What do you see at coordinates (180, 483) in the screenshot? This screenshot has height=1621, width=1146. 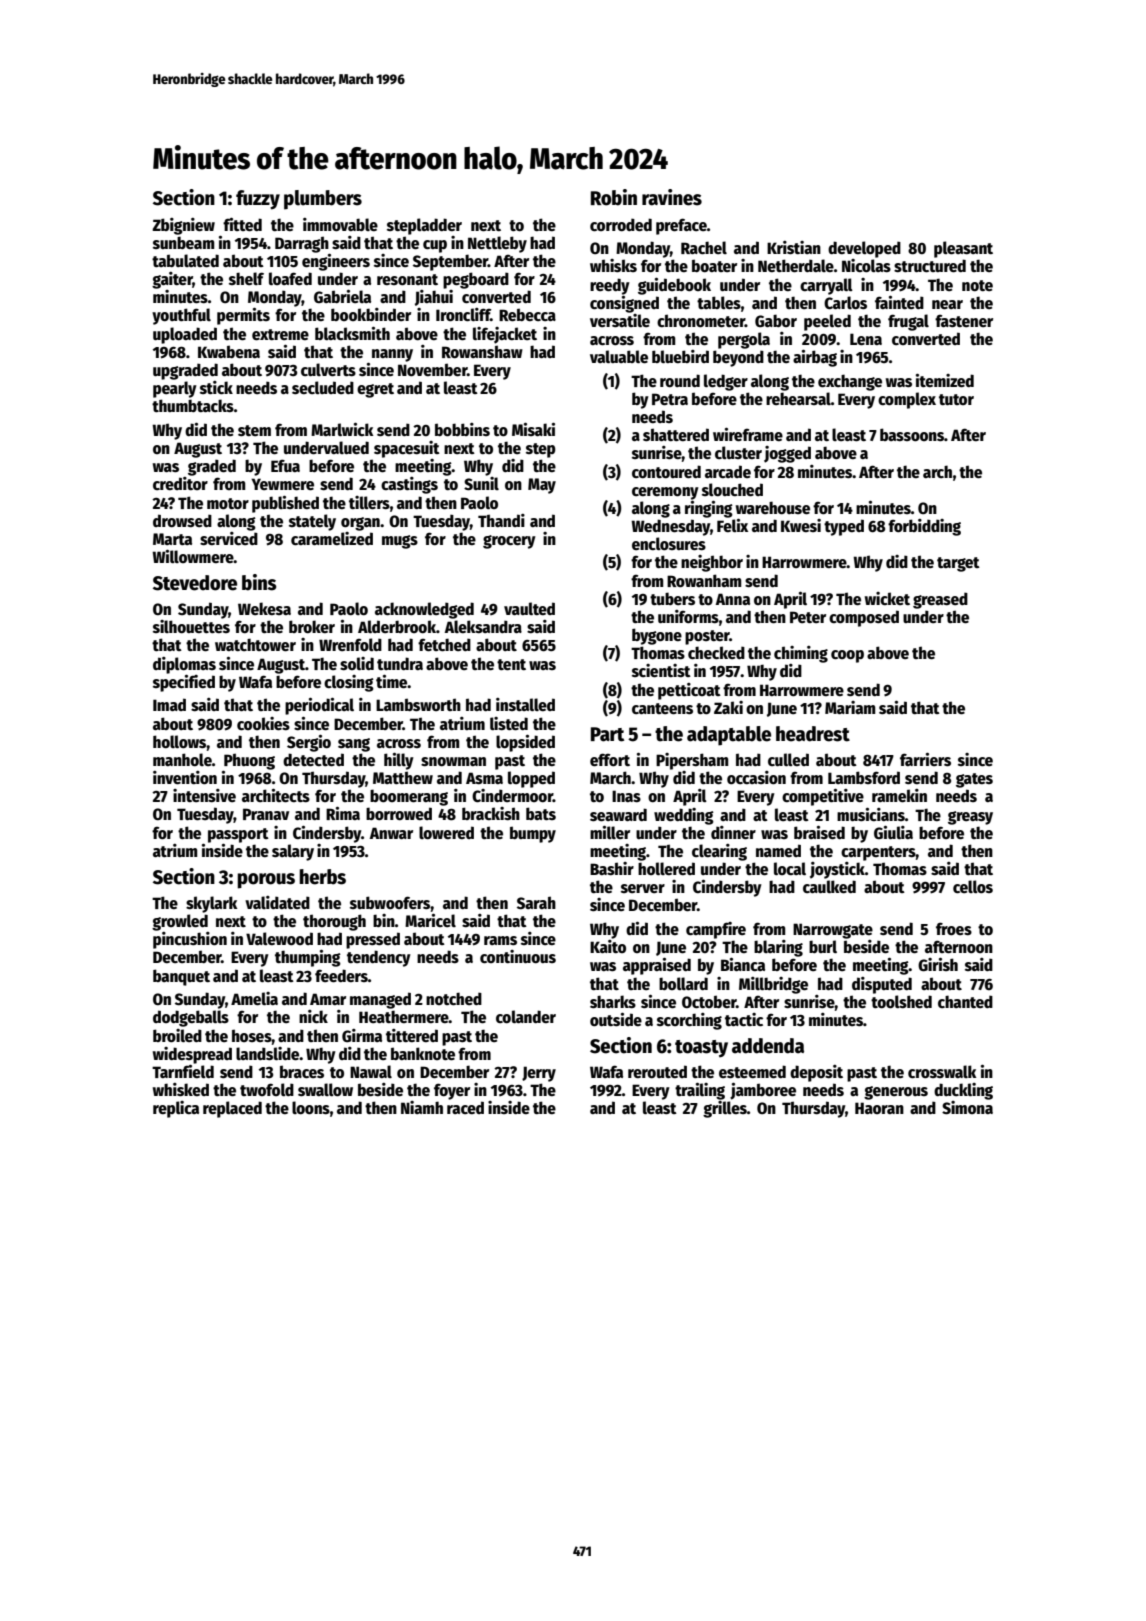 I see `creditor` at bounding box center [180, 483].
